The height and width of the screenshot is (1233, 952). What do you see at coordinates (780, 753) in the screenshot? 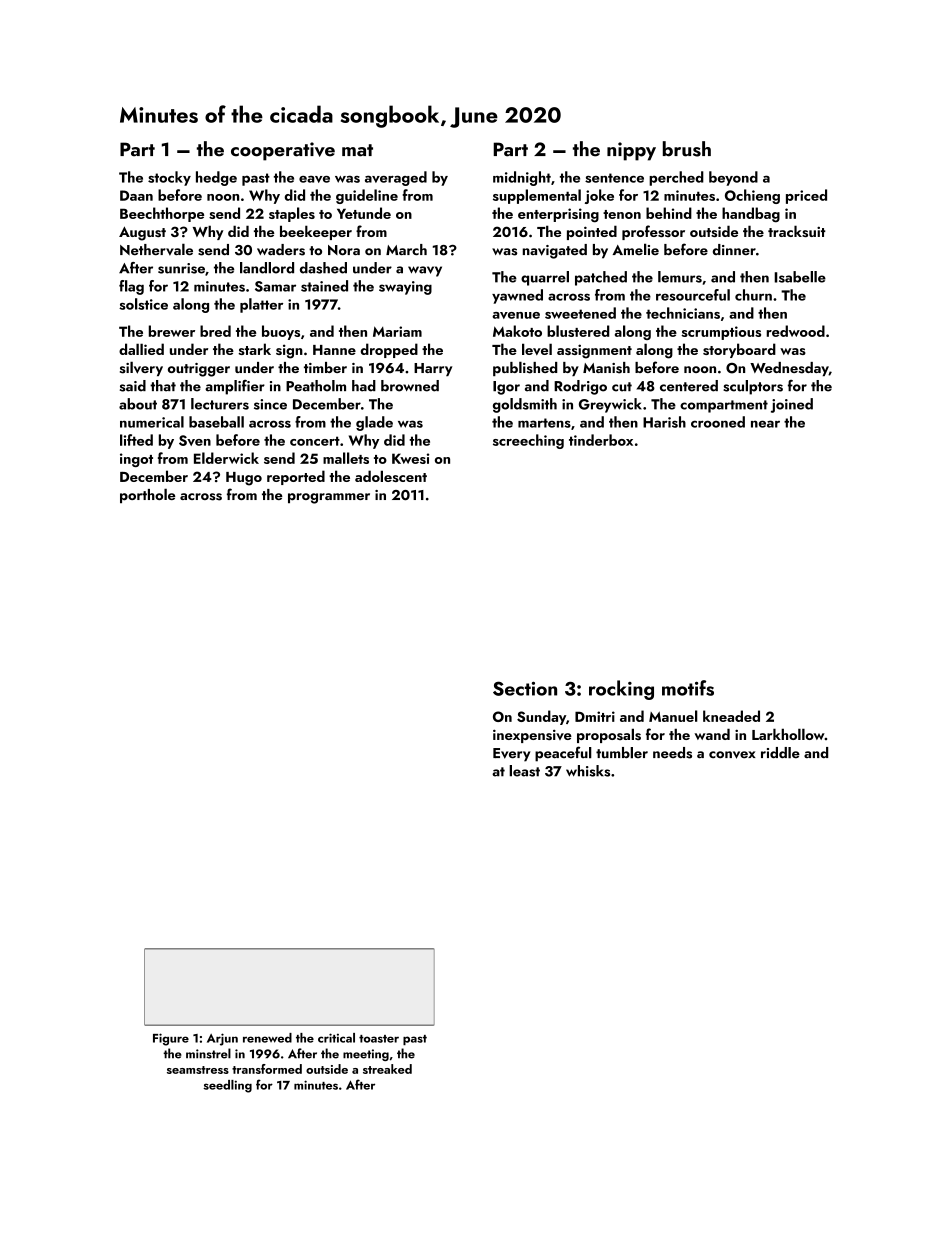
I see `riddle` at bounding box center [780, 753].
